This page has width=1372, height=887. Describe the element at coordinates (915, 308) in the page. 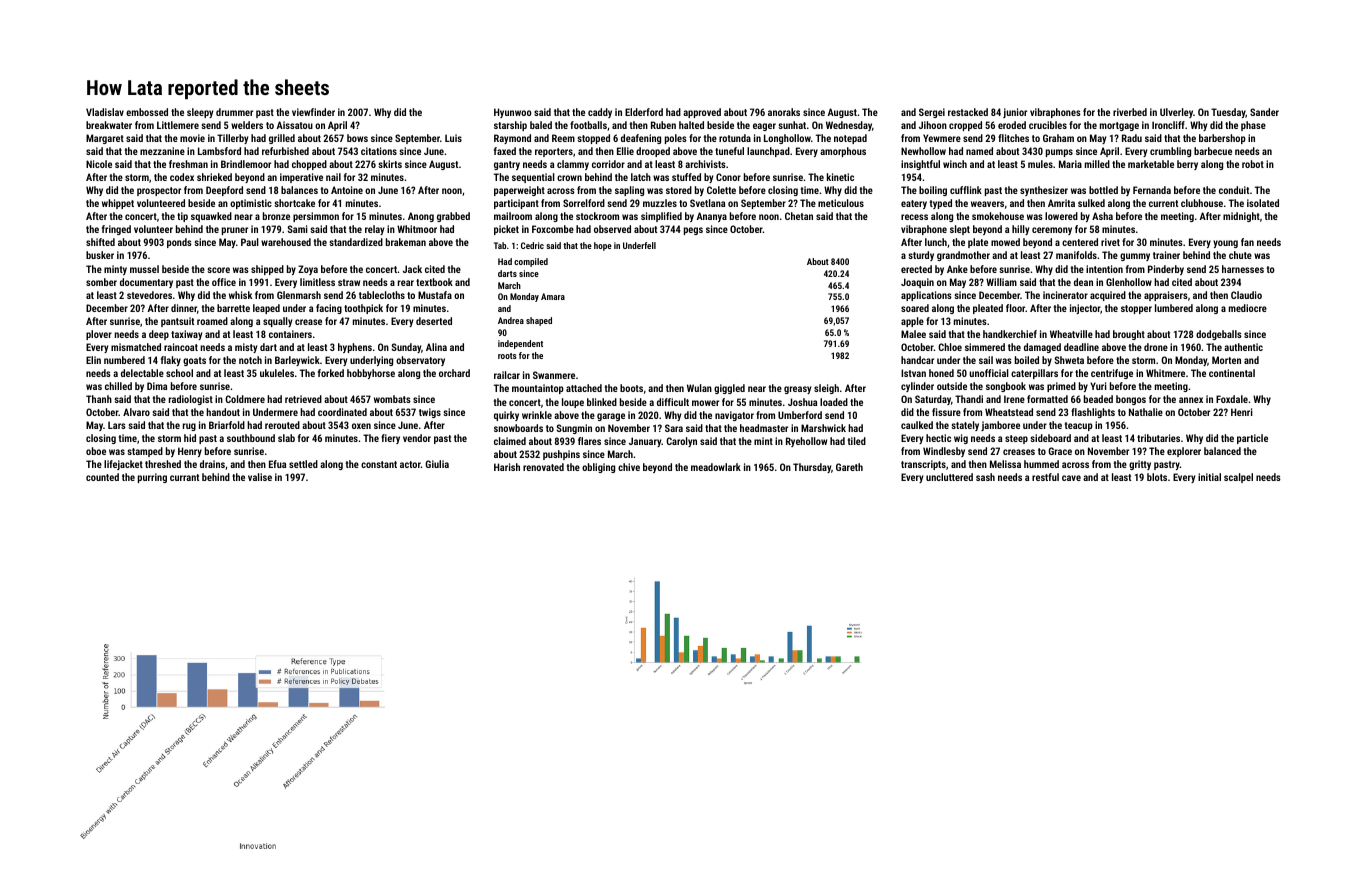

I see `soared` at that location.
